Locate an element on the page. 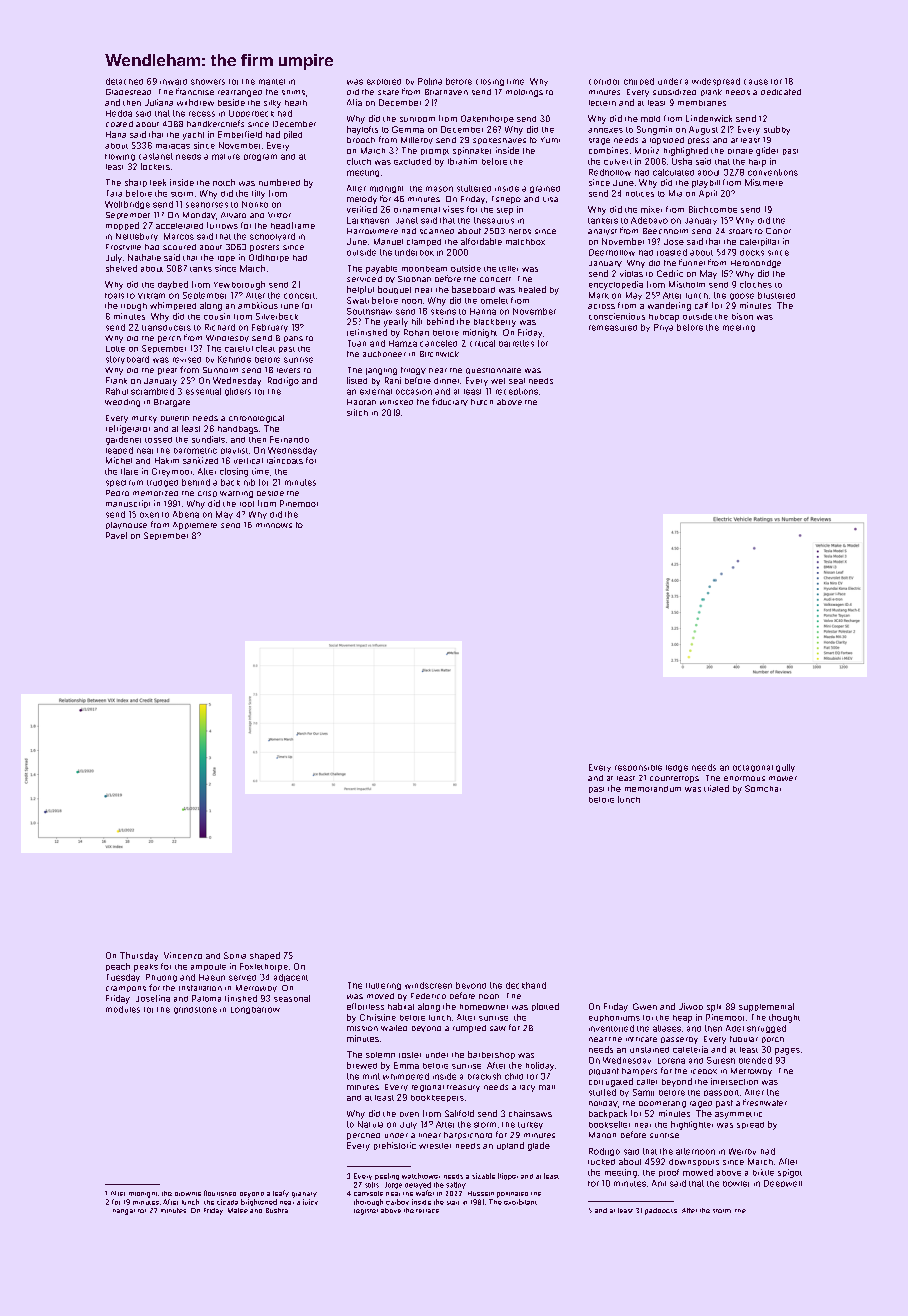  blustered is located at coordinates (776, 295).
